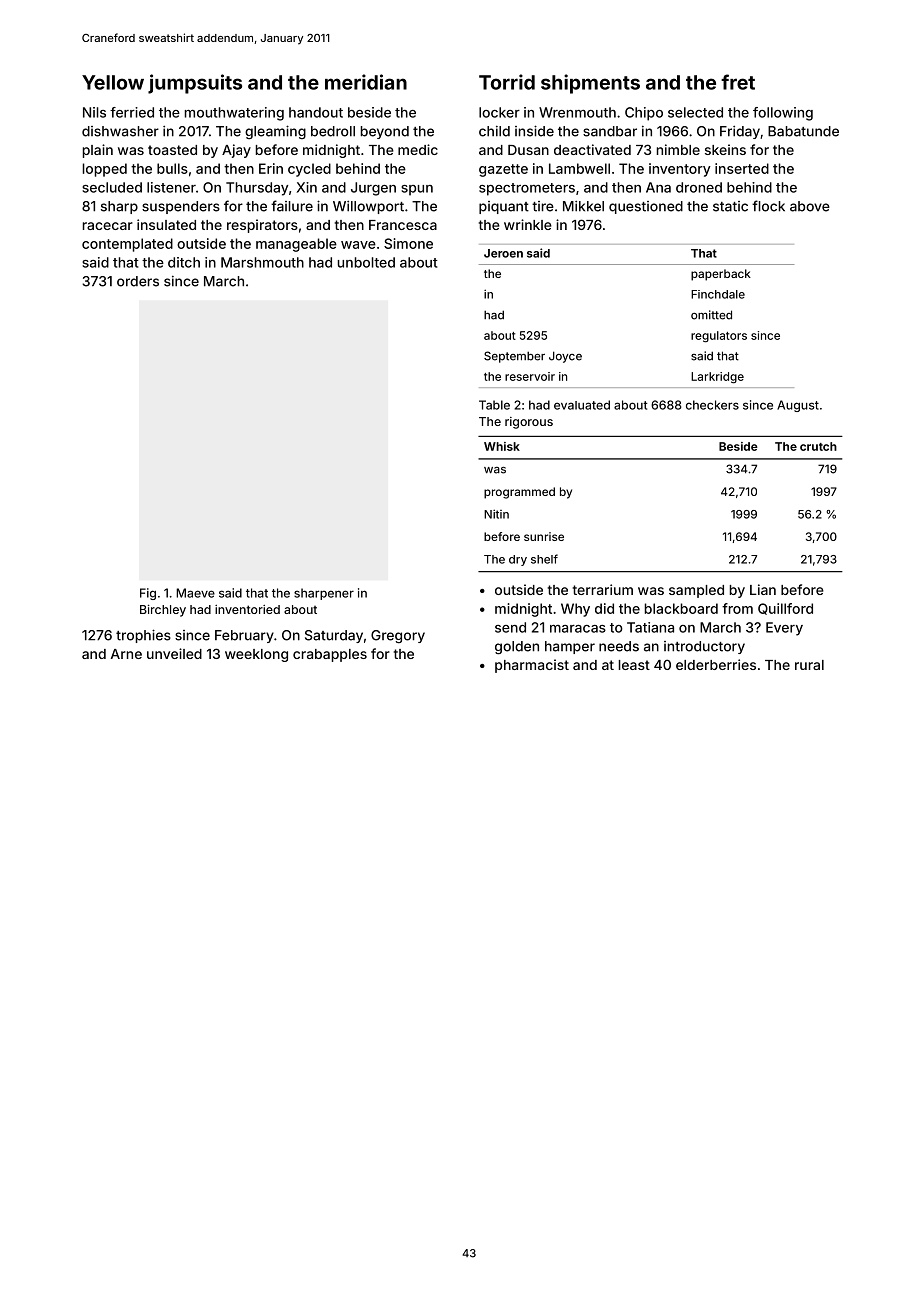  Describe the element at coordinates (496, 514) in the screenshot. I see `Nitin` at that location.
